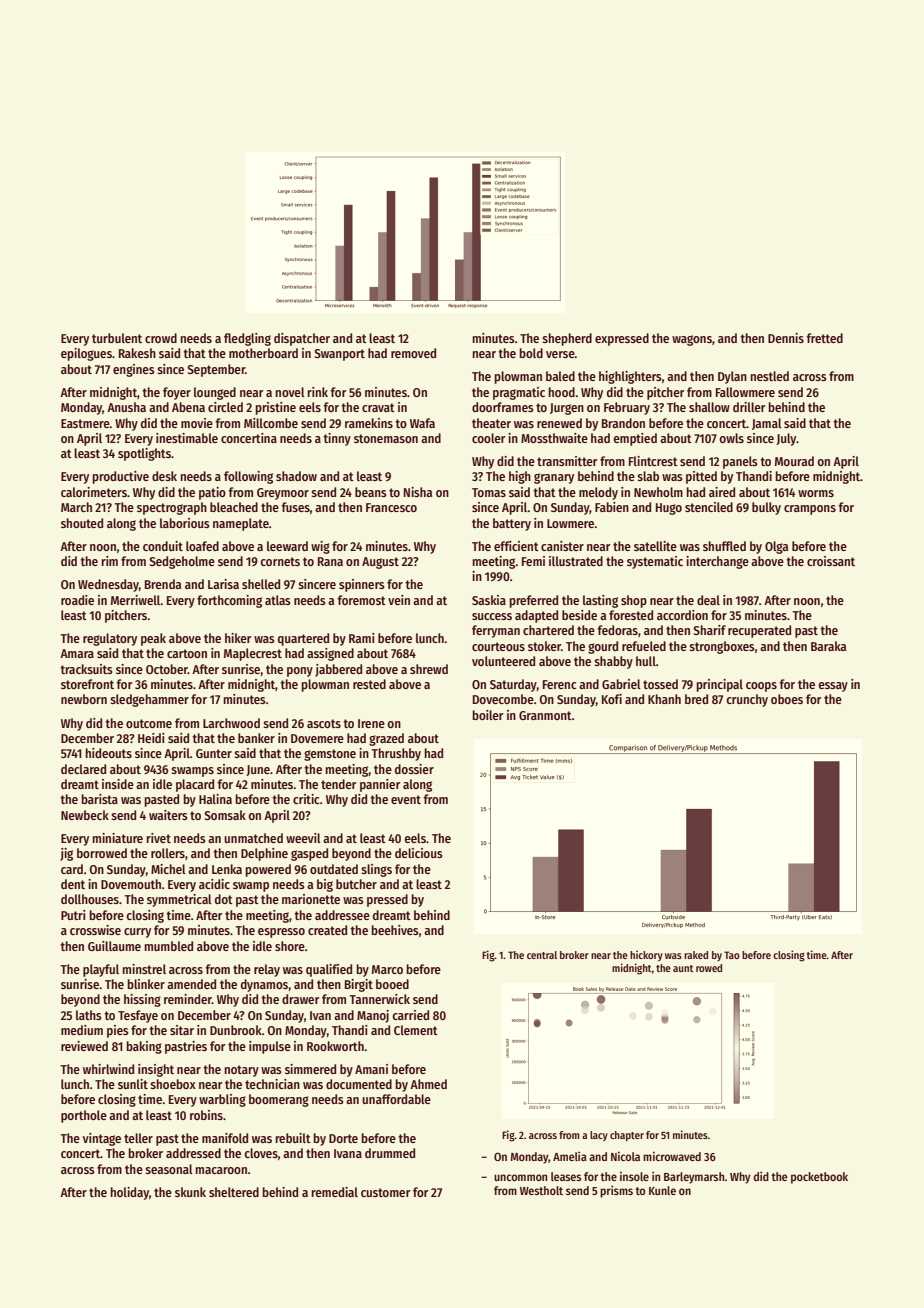 This screenshot has height=1308, width=924. I want to click on Saskia, so click(489, 600).
